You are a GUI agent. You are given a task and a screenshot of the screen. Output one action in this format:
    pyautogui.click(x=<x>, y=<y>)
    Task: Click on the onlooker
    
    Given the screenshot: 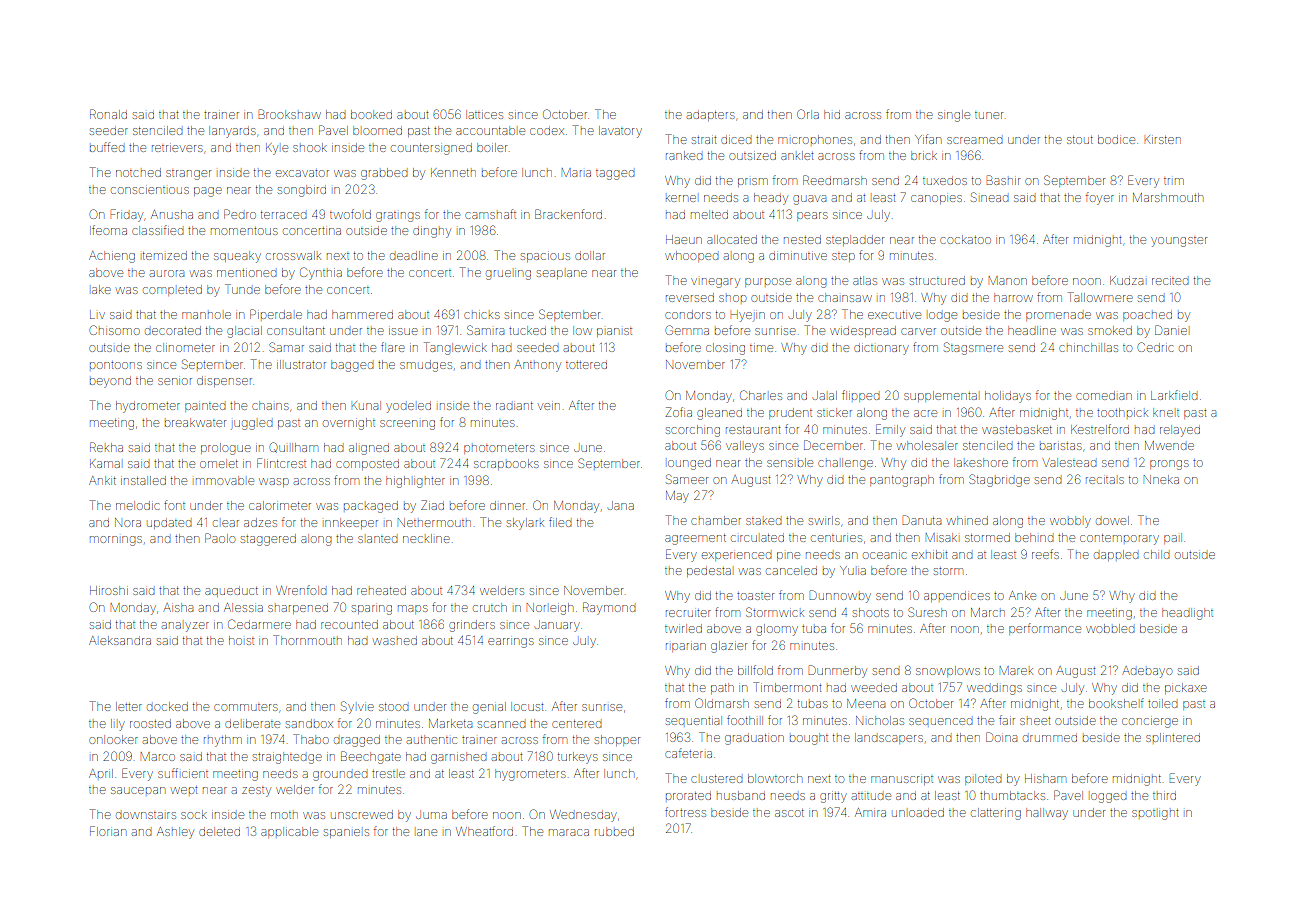 What is the action you would take?
    pyautogui.click(x=113, y=739)
